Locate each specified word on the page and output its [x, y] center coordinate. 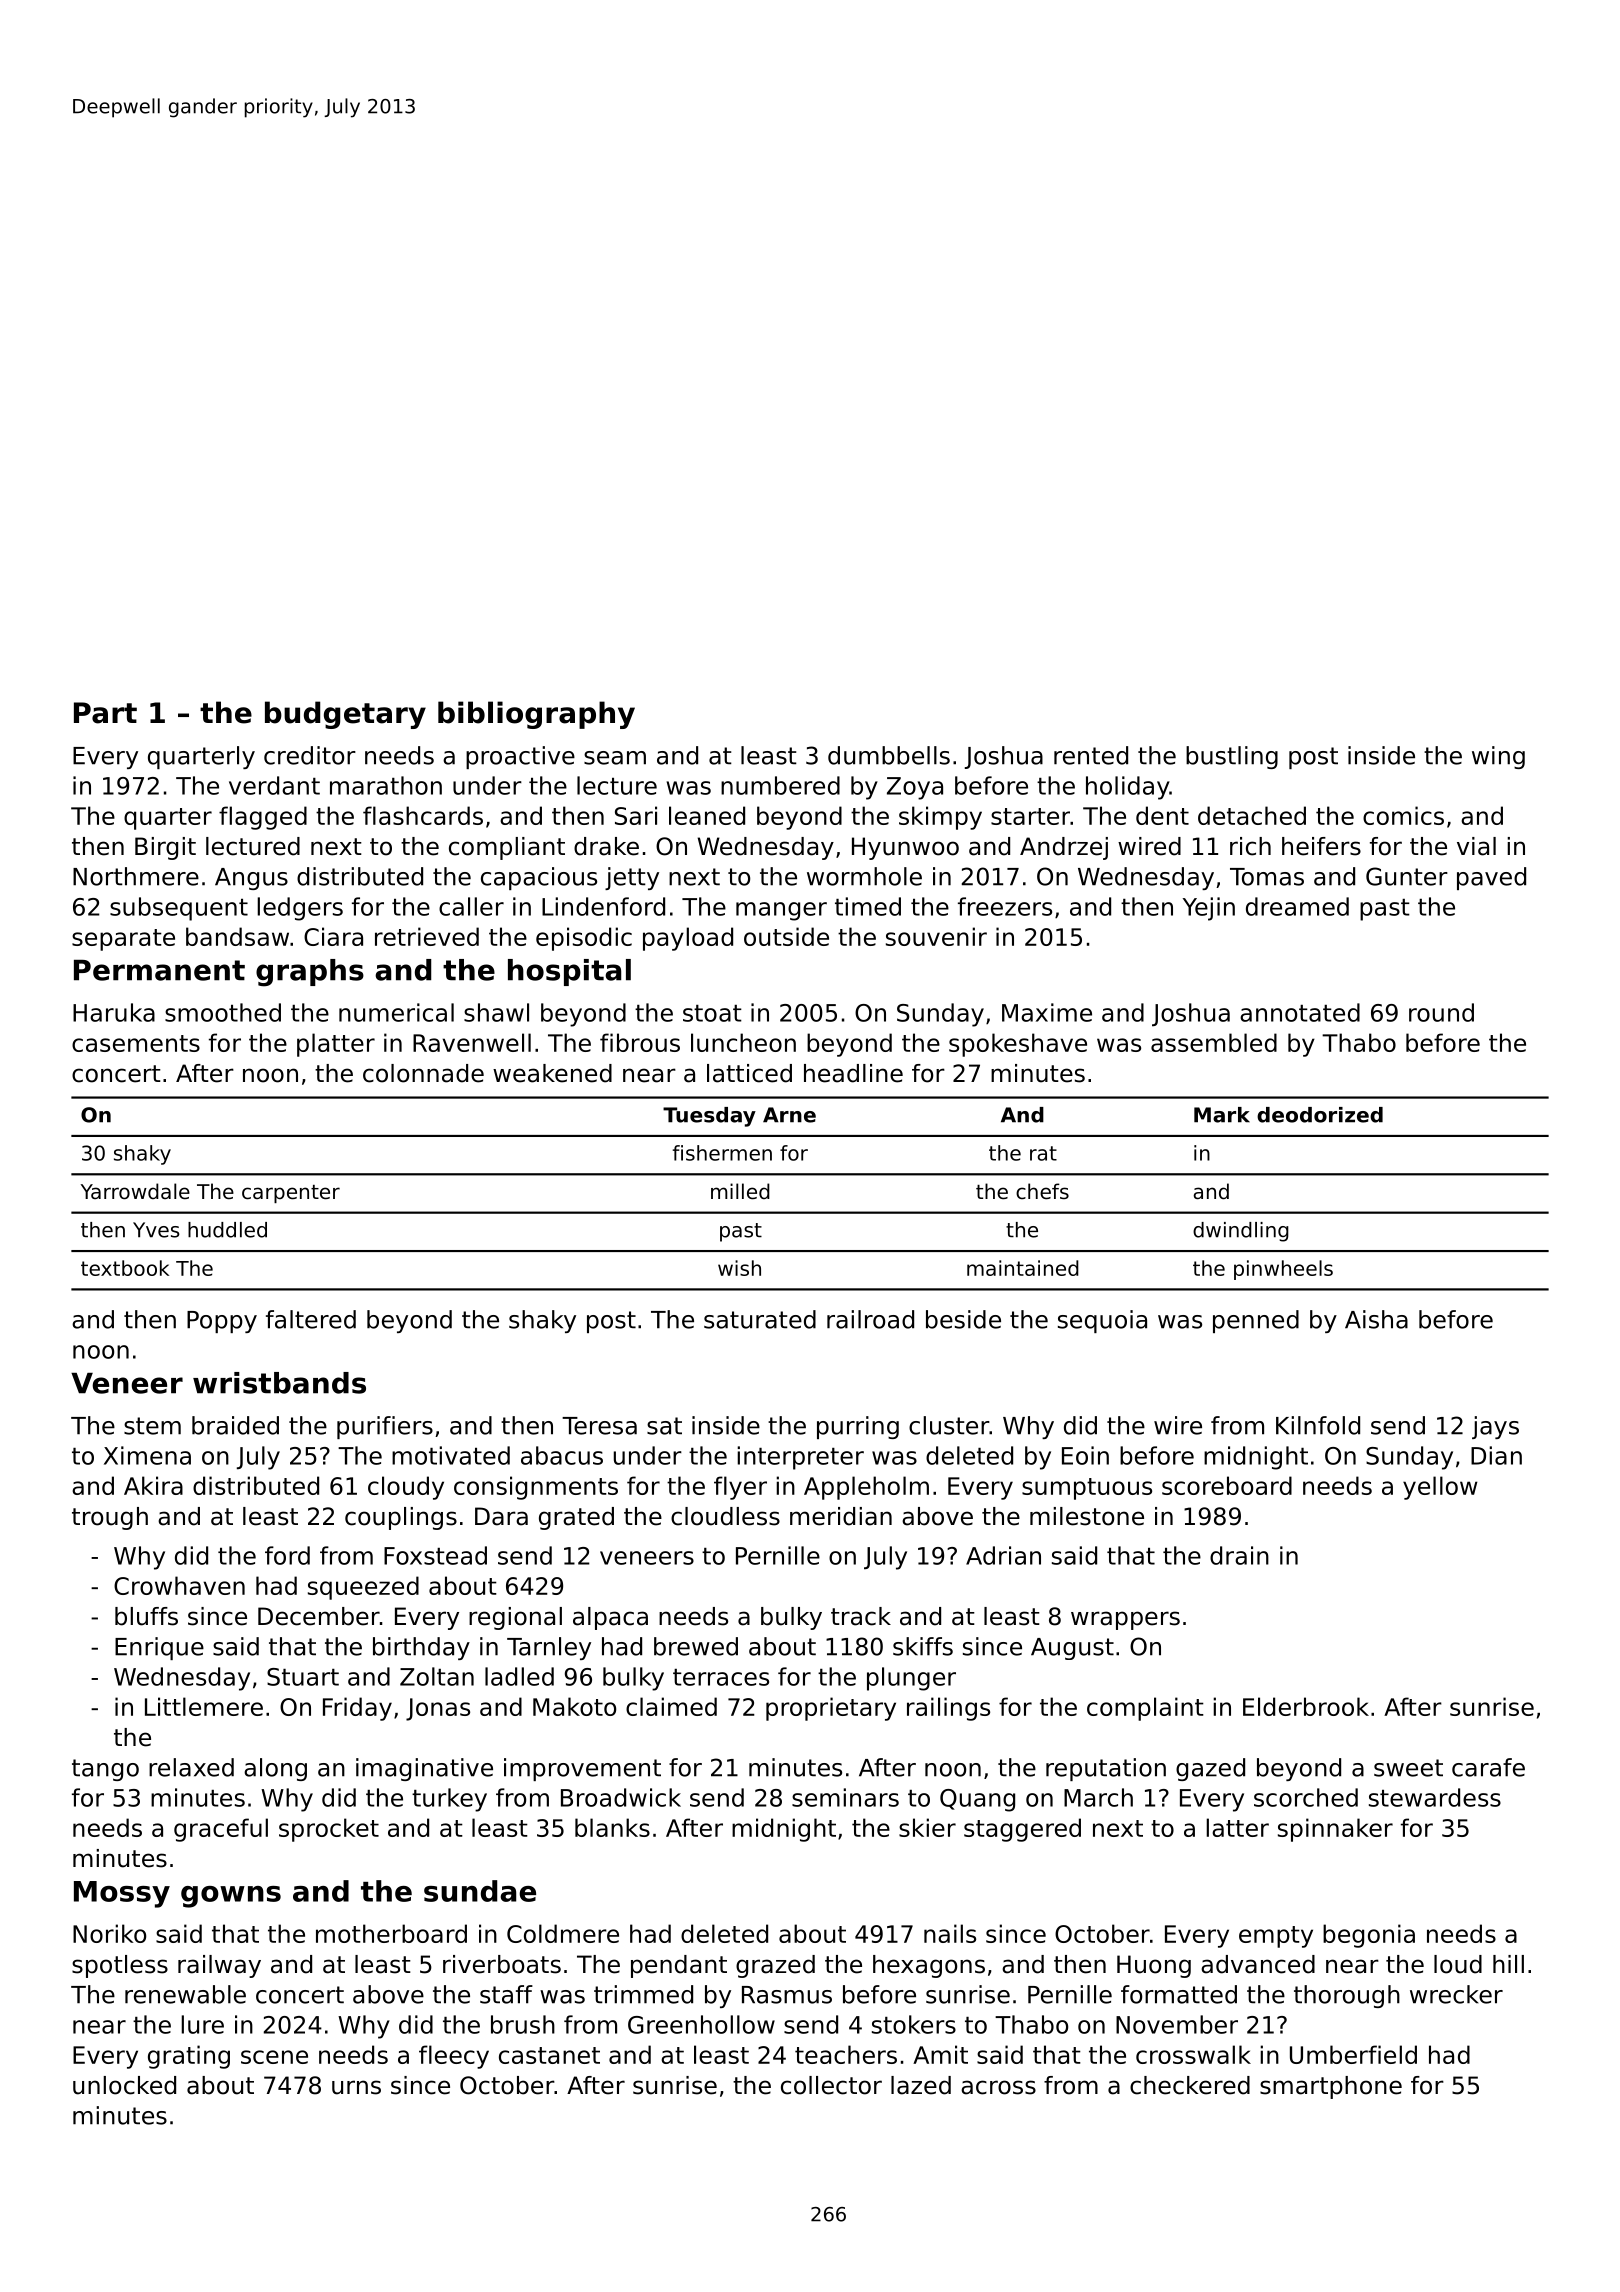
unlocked [124, 2085]
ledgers [300, 909]
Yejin [1209, 909]
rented [1091, 755]
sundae [480, 1891]
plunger [911, 1679]
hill [1508, 1964]
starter [1030, 816]
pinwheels [1283, 1270]
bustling [1232, 757]
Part [105, 713]
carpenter [291, 1194]
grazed [775, 1966]
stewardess [1435, 1797]
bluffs [146, 1616]
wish [739, 1268]
